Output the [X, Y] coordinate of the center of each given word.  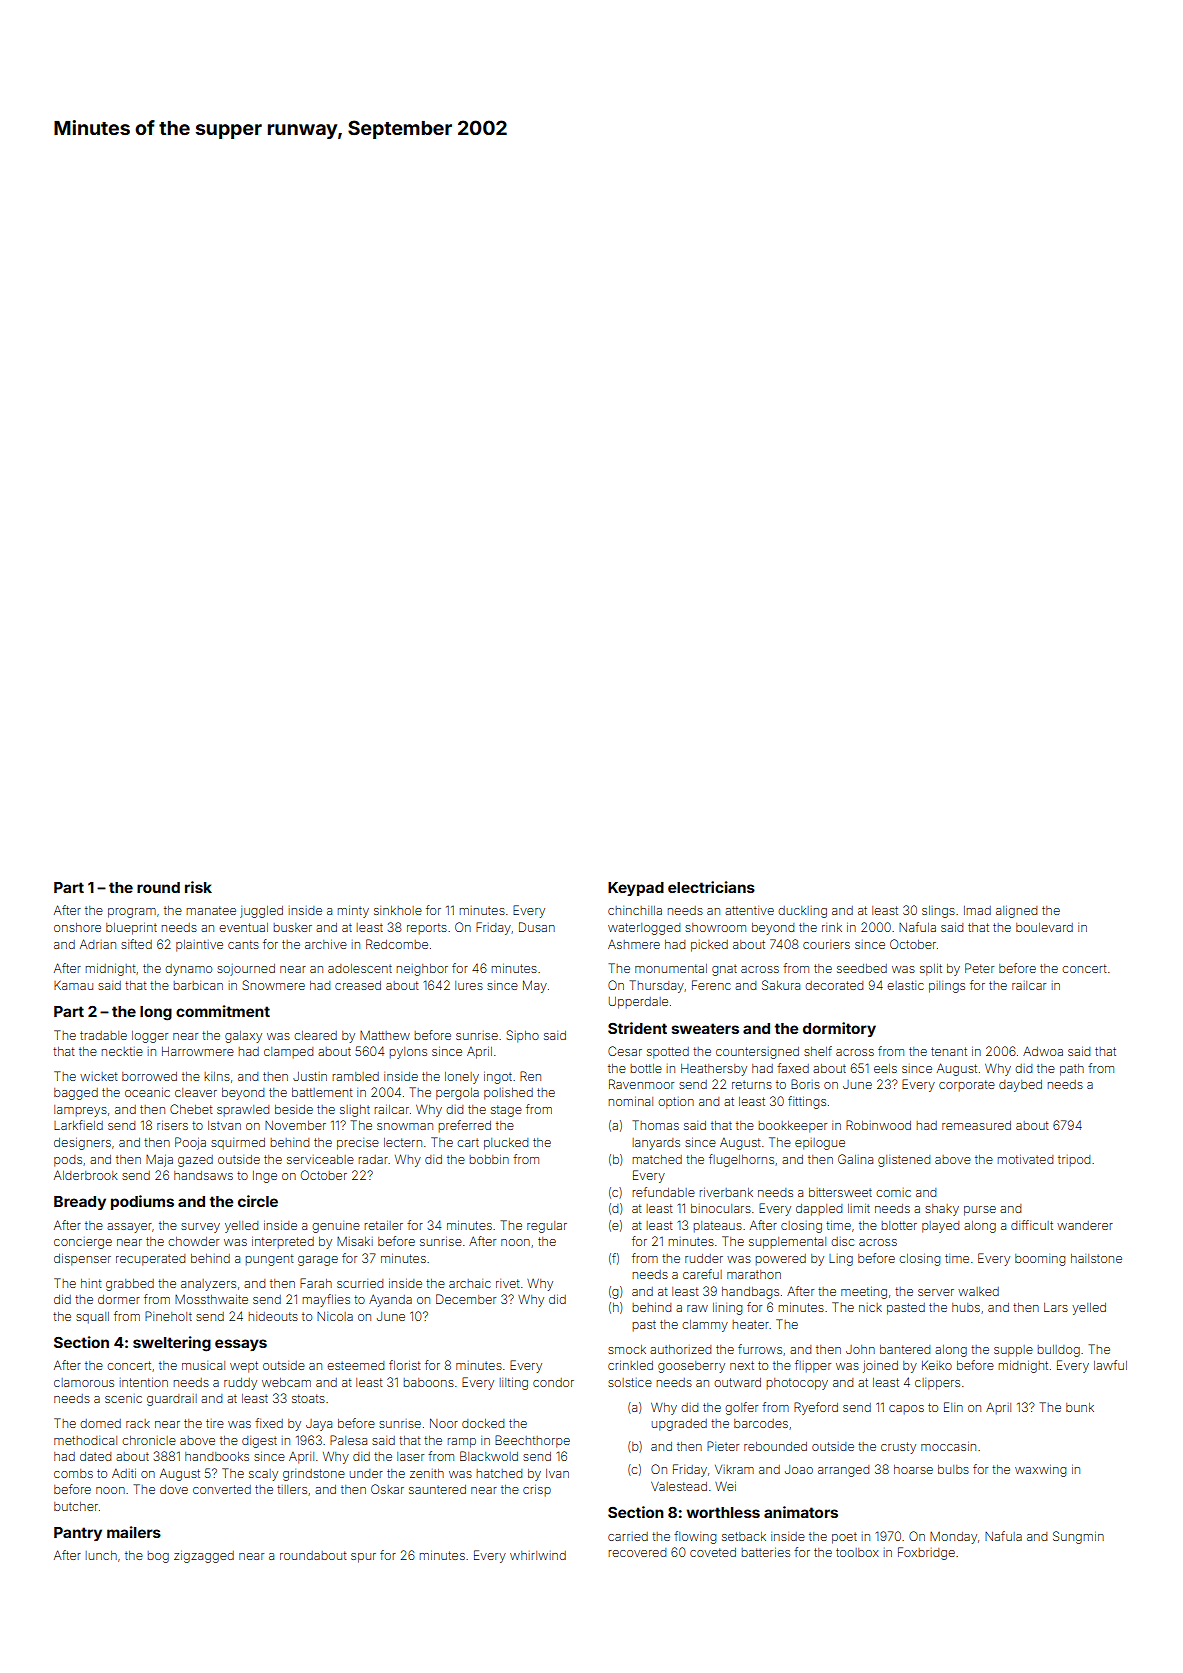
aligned [1016, 912]
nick [870, 1307]
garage [318, 1261]
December [466, 1299]
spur [363, 1558]
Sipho [522, 1036]
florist [405, 1365]
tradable [103, 1035]
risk [198, 887]
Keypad [636, 889]
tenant [949, 1051]
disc [842, 1241]
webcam [286, 1382]
